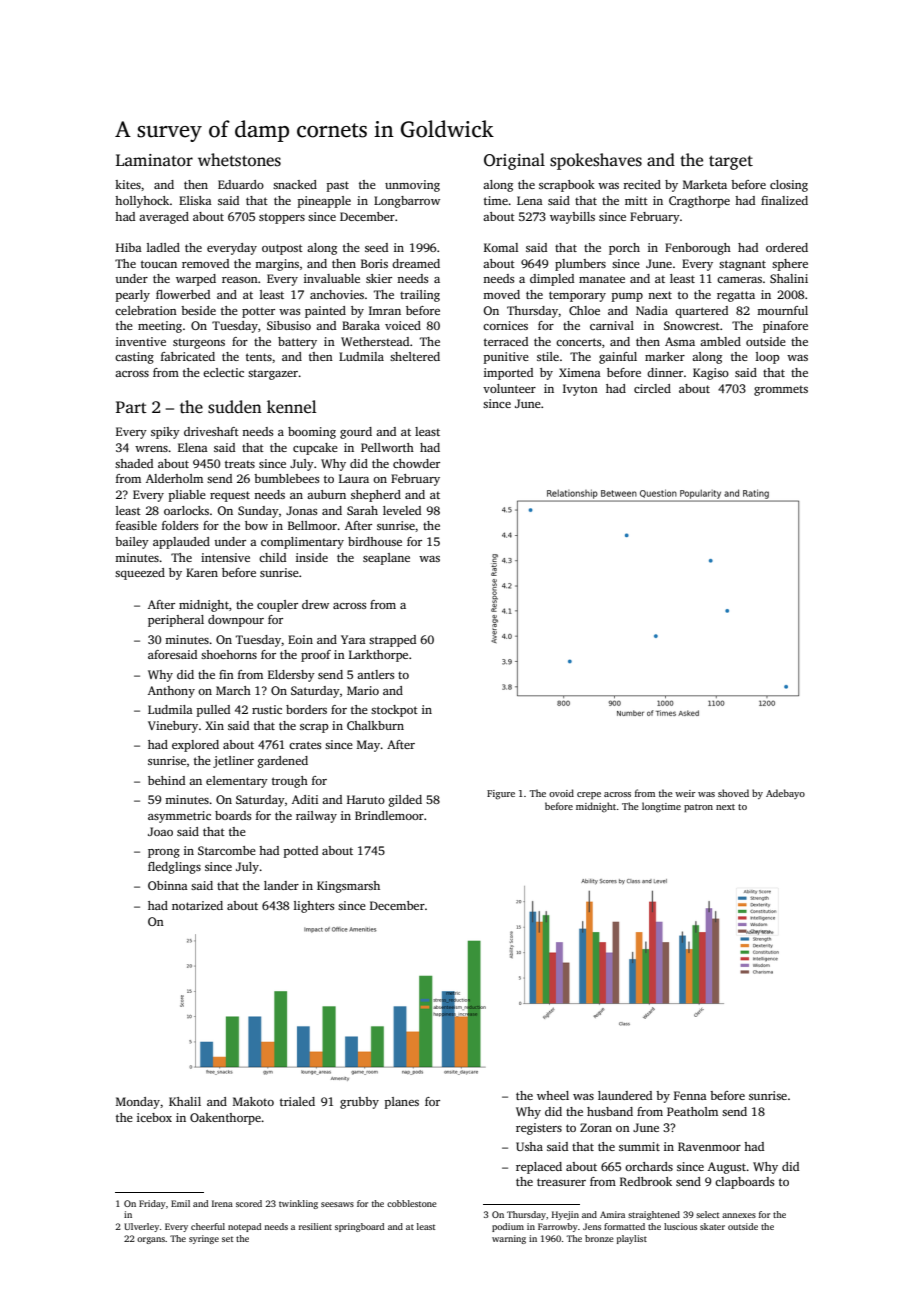 Image resolution: width=924 pixels, height=1308 pixels. I want to click on inventive, so click(141, 341).
